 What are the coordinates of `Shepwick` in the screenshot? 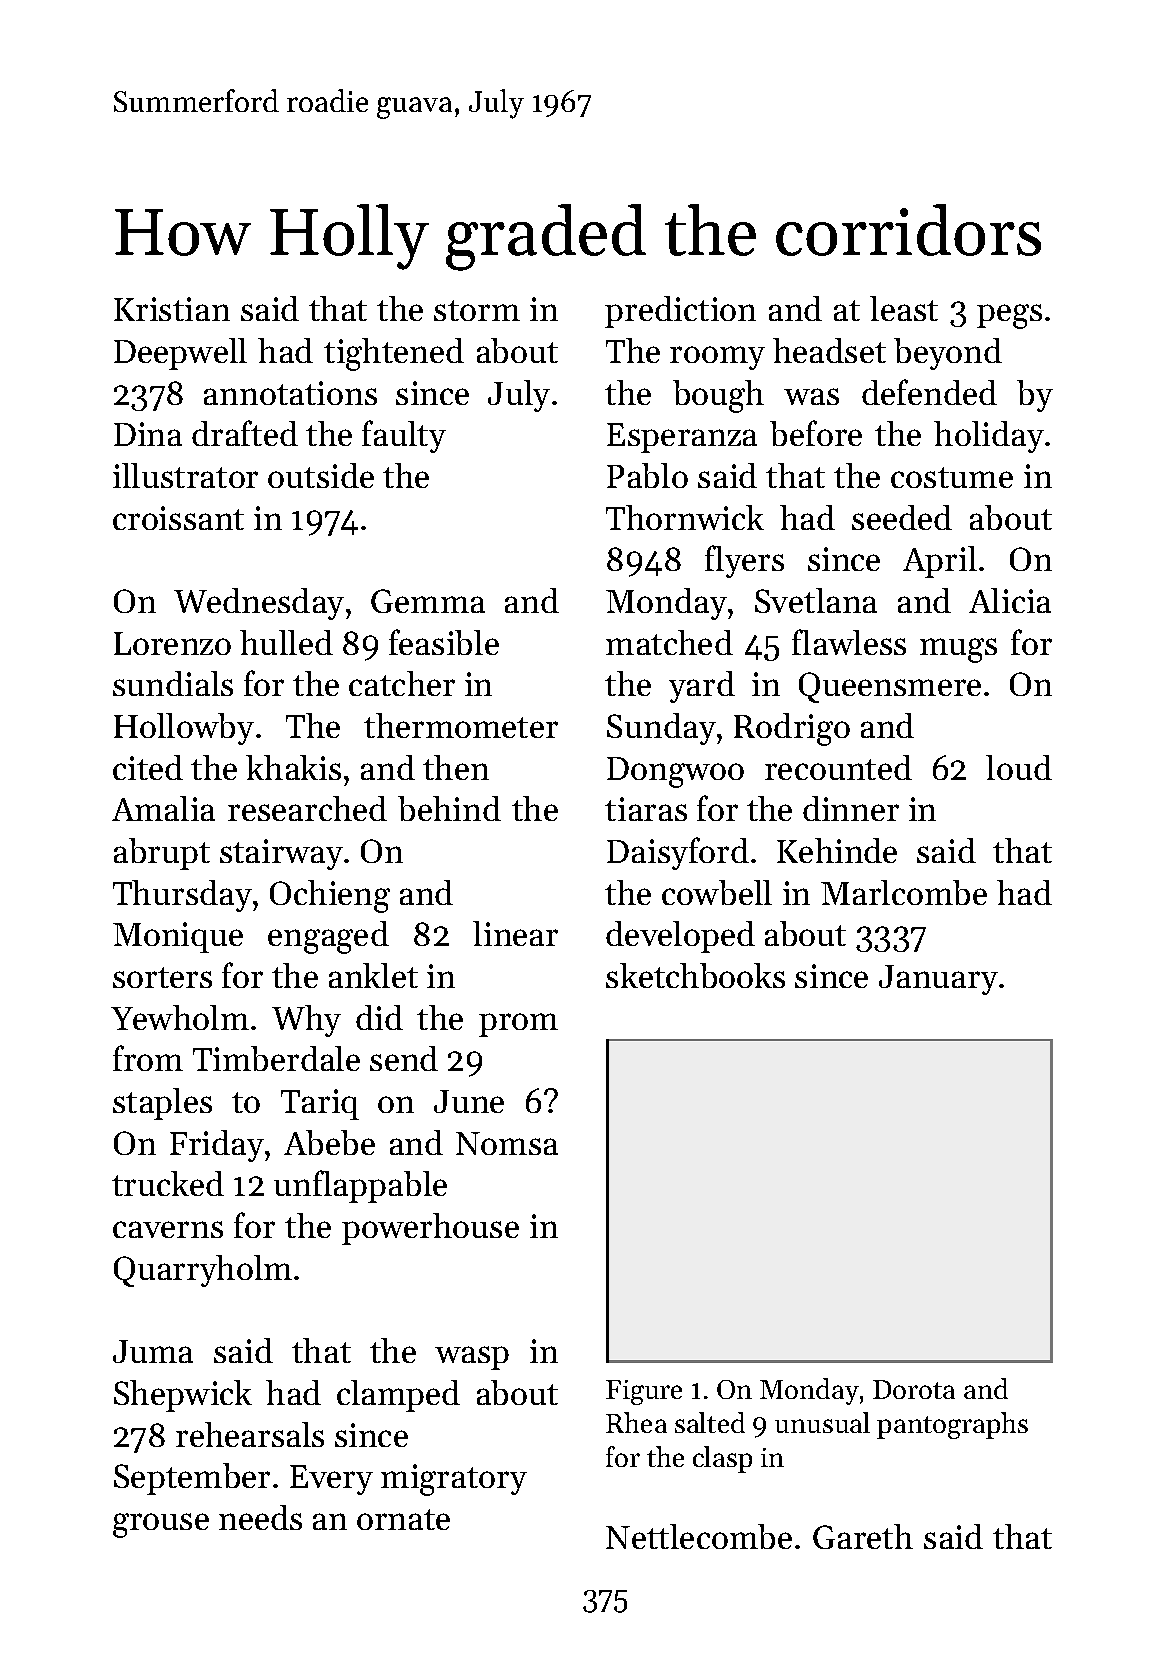 It's located at (183, 1396).
